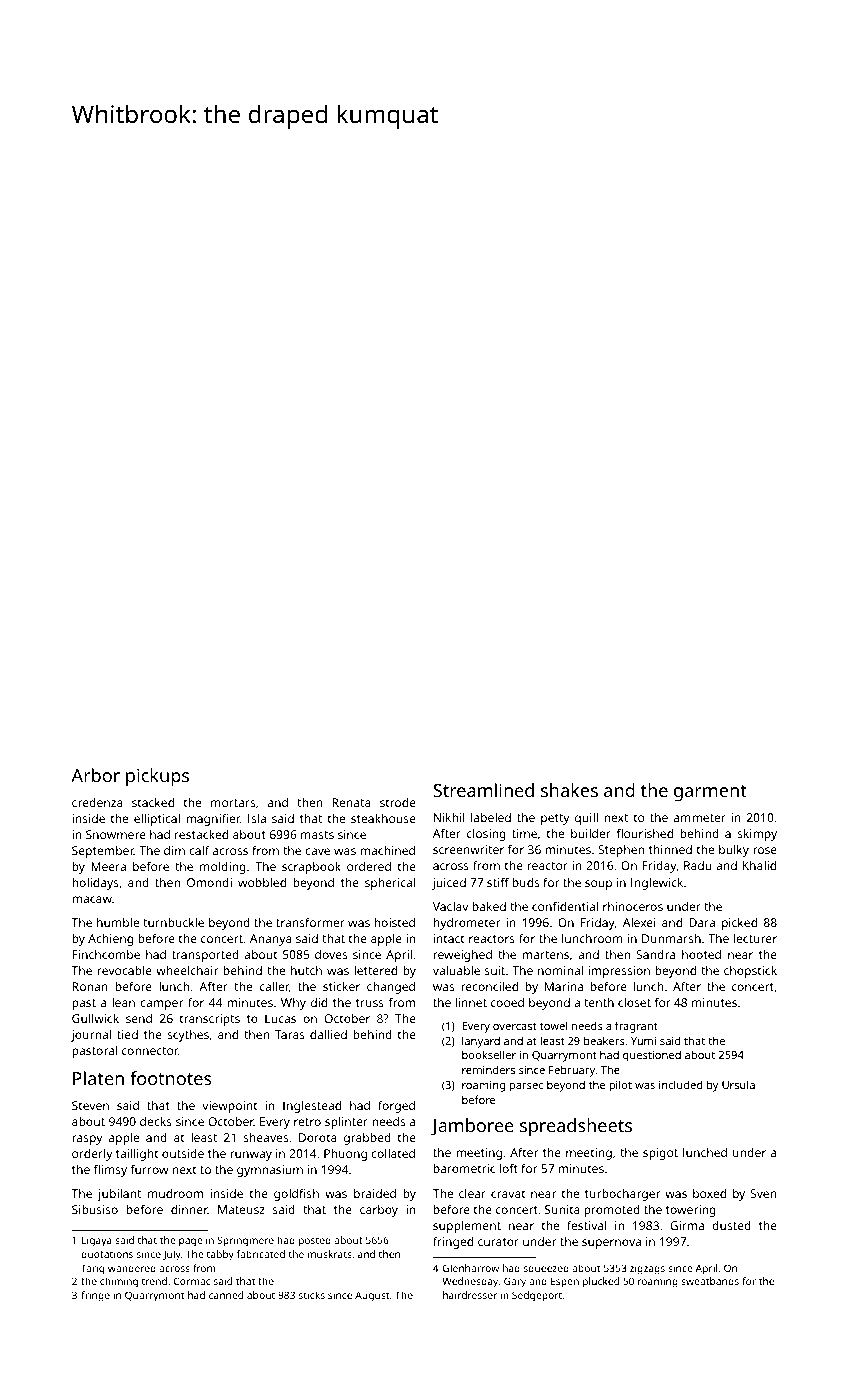  I want to click on decks, so click(156, 1121).
